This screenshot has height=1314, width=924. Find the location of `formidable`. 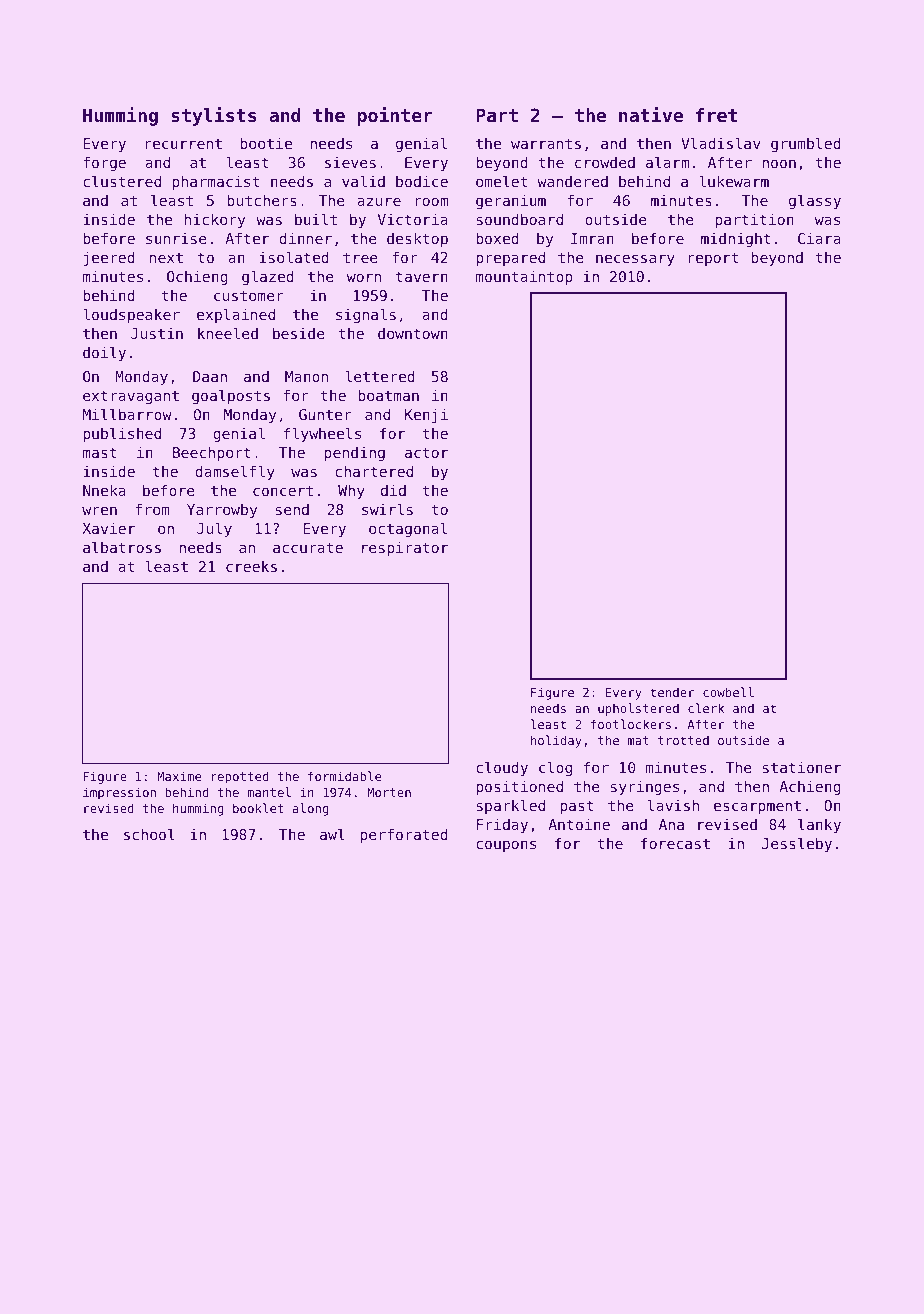

formidable is located at coordinates (344, 776).
